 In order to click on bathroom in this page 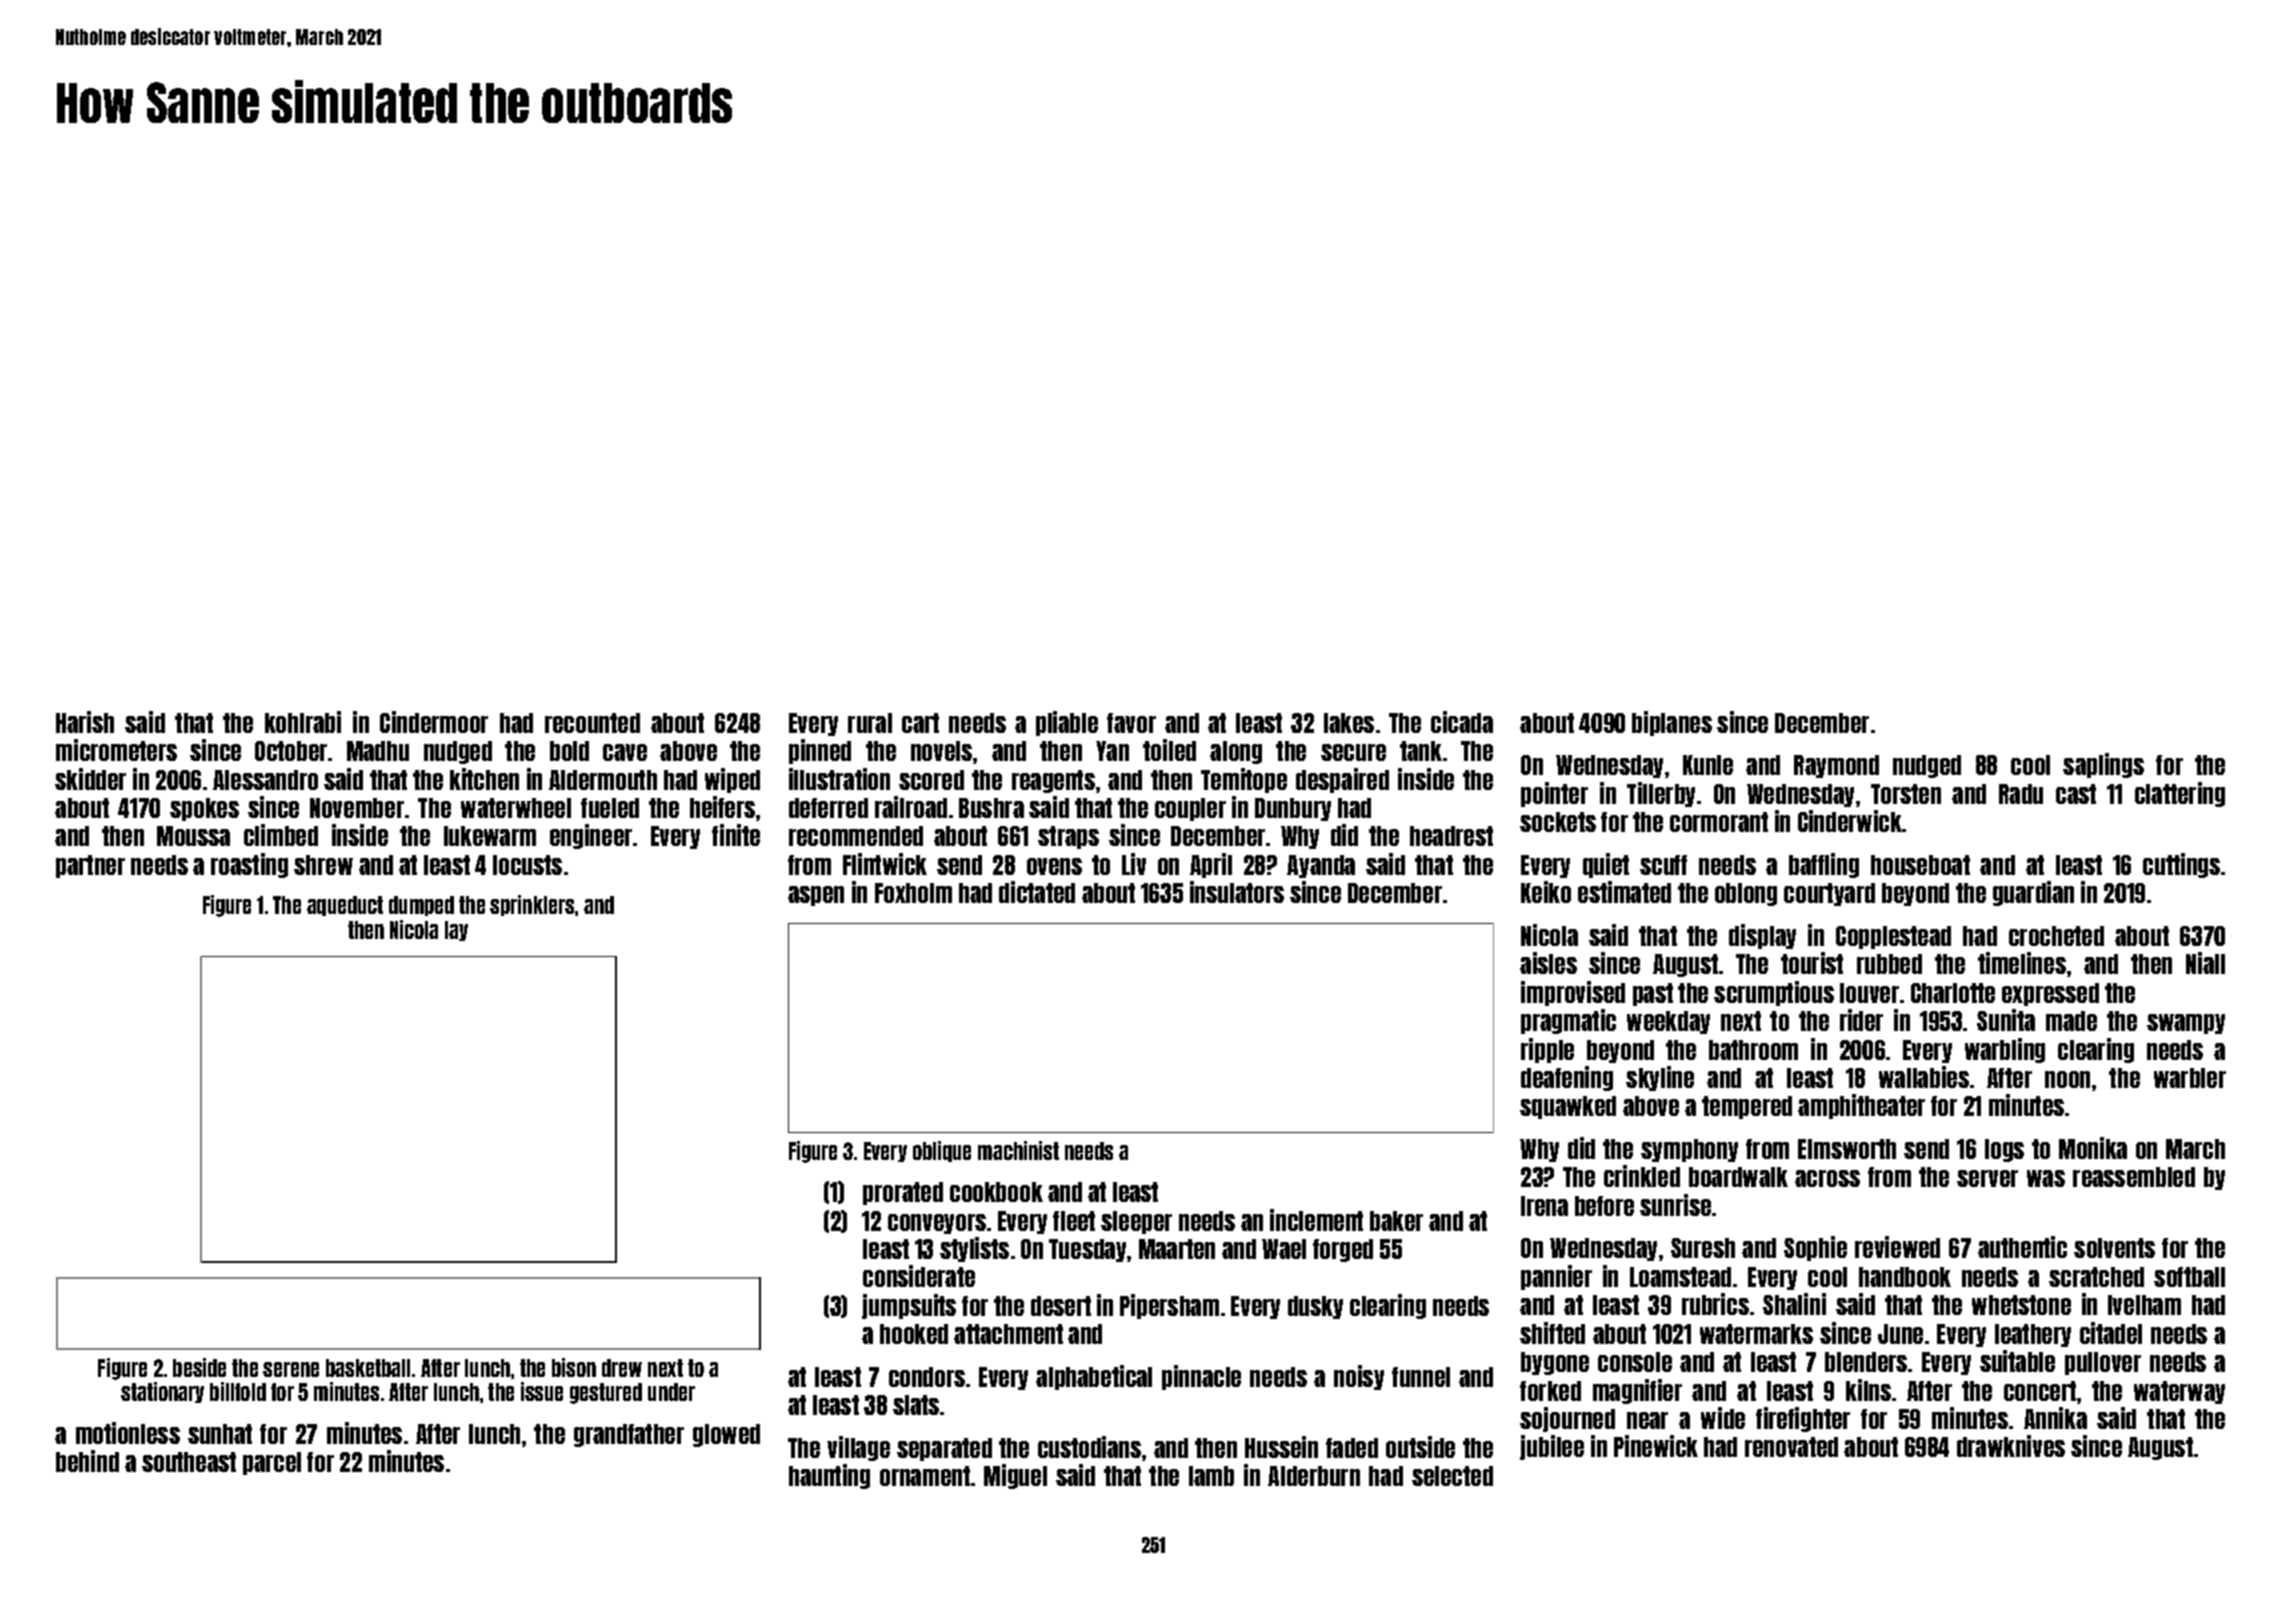, I will do `click(1753, 1050)`.
